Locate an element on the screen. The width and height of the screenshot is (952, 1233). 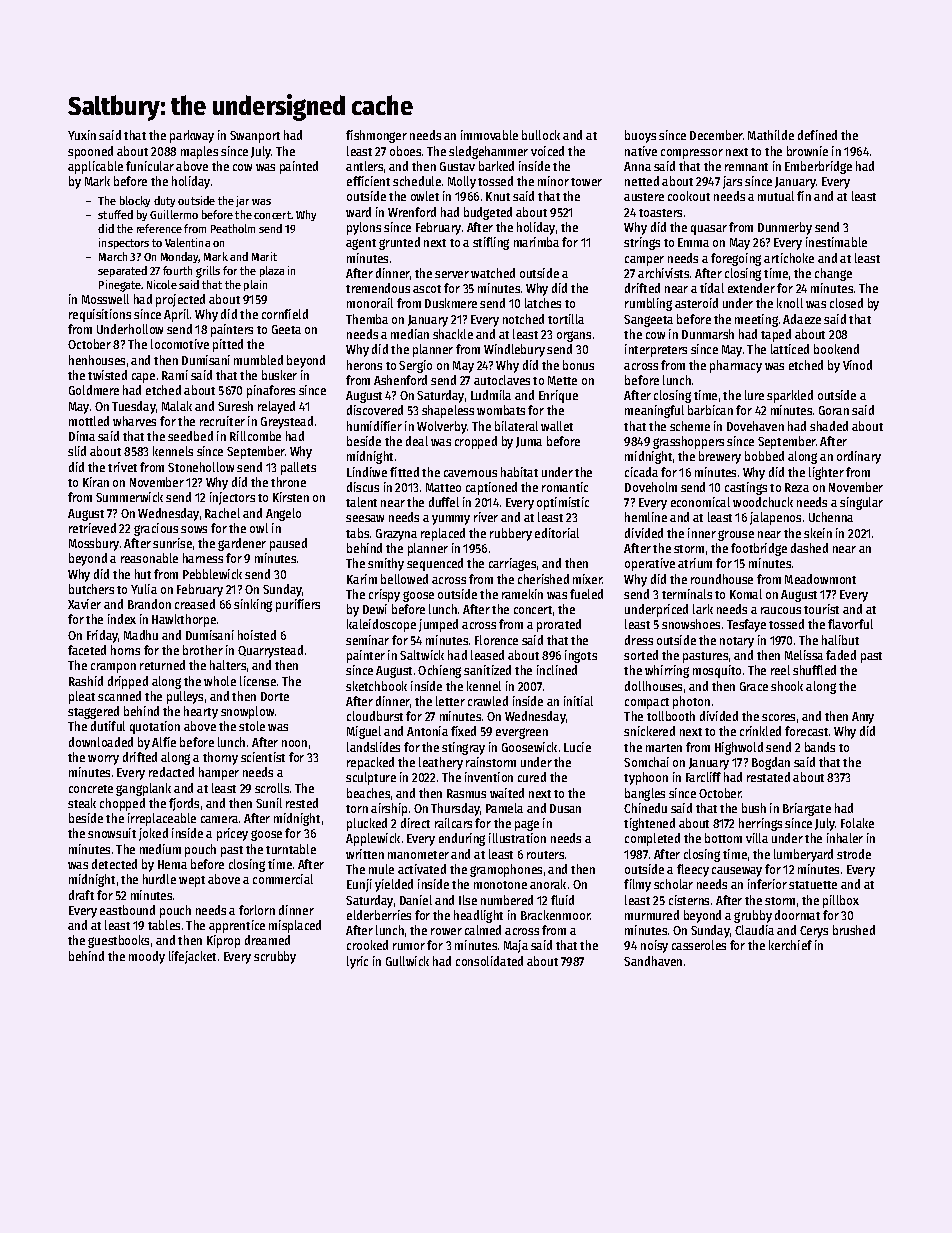
Swanport is located at coordinates (255, 137).
